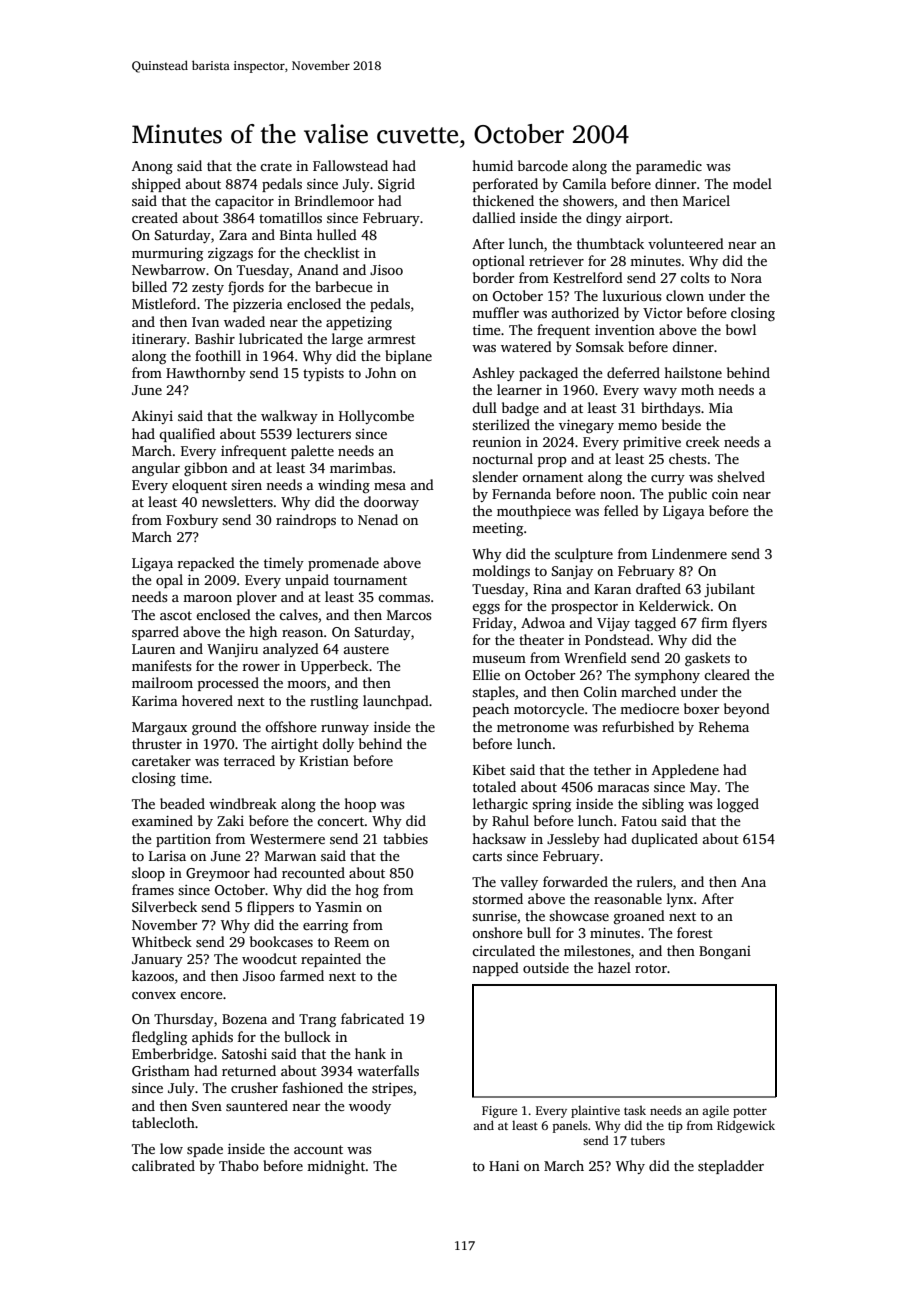 This screenshot has height=1316, width=908. Describe the element at coordinates (183, 840) in the screenshot. I see `partition` at that location.
